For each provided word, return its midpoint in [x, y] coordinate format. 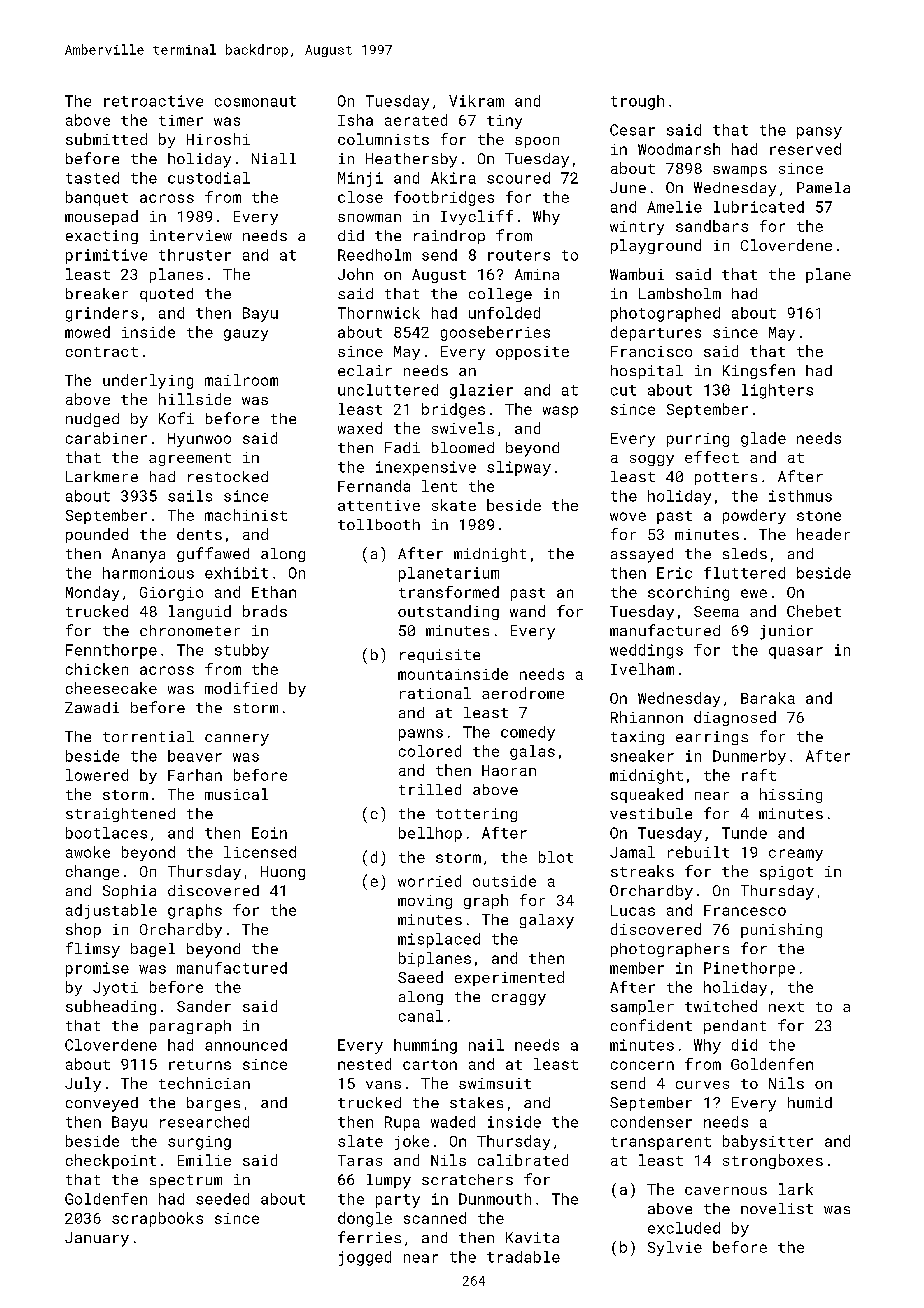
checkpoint [111, 1161]
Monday [92, 593]
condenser [651, 1122]
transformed [449, 592]
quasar [796, 653]
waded [453, 1122]
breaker [97, 293]
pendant [735, 1027]
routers [519, 255]
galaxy [547, 921]
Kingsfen [759, 371]
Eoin [269, 833]
